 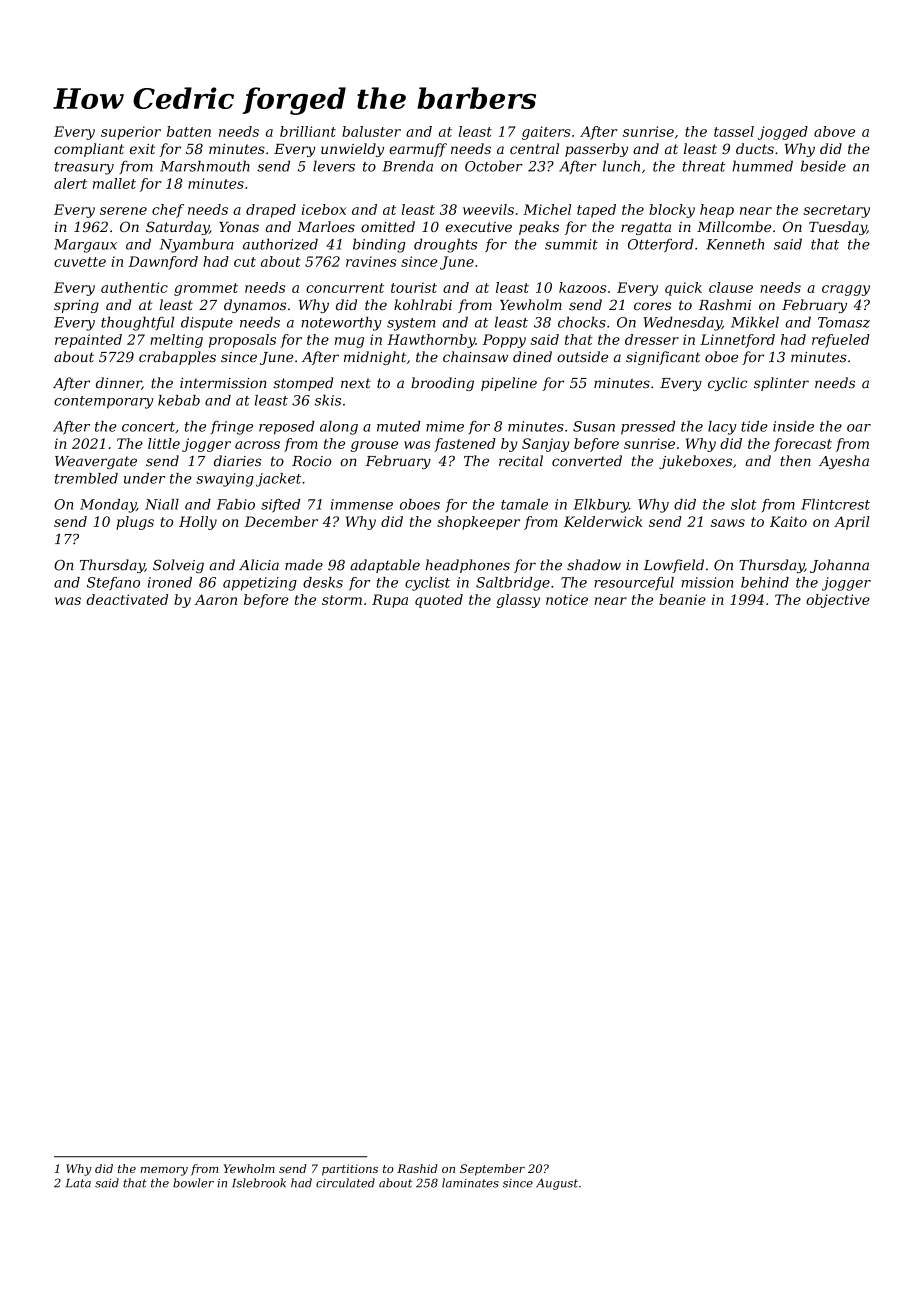 What do you see at coordinates (682, 599) in the screenshot?
I see `beanie` at bounding box center [682, 599].
